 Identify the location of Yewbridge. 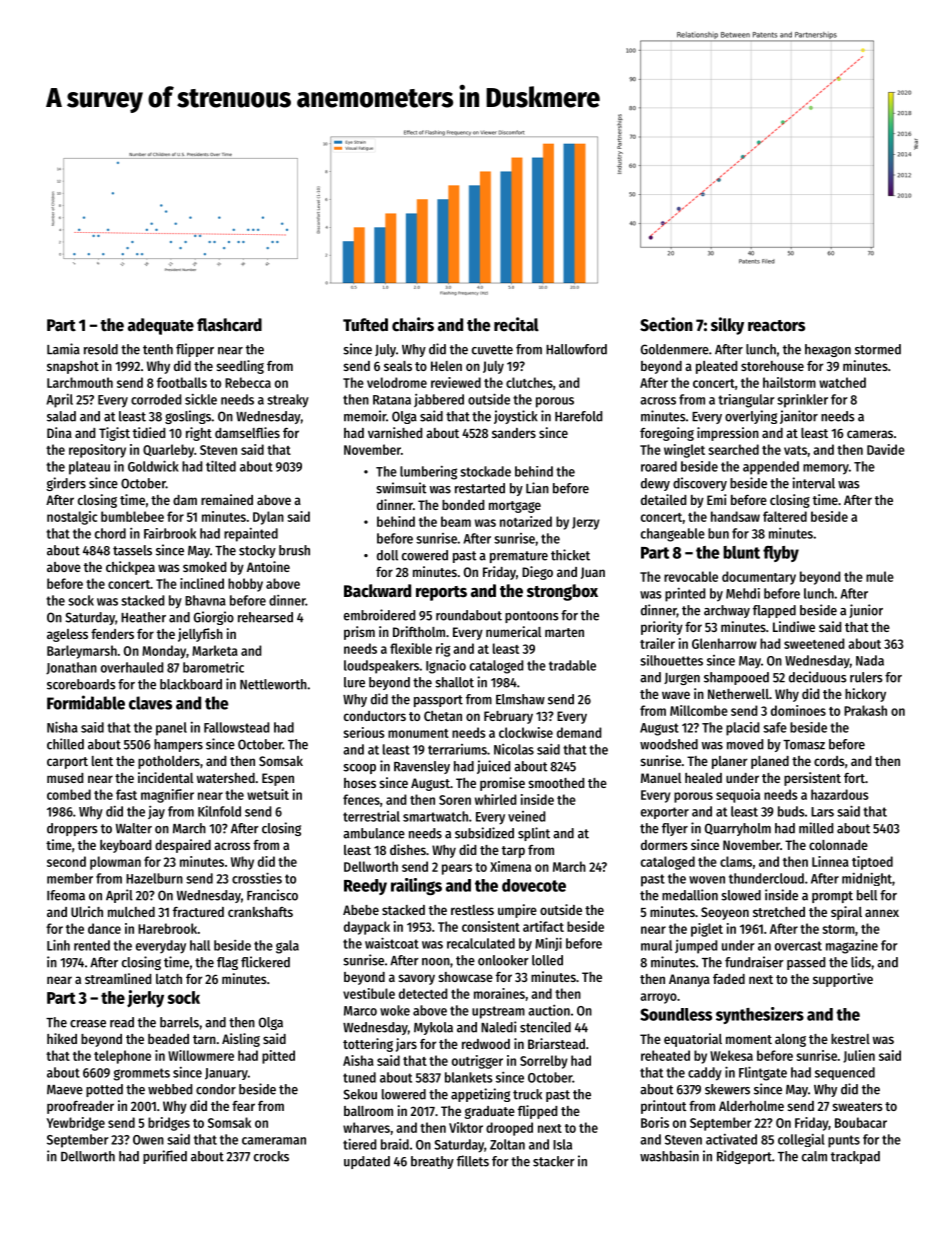
(75, 1124).
